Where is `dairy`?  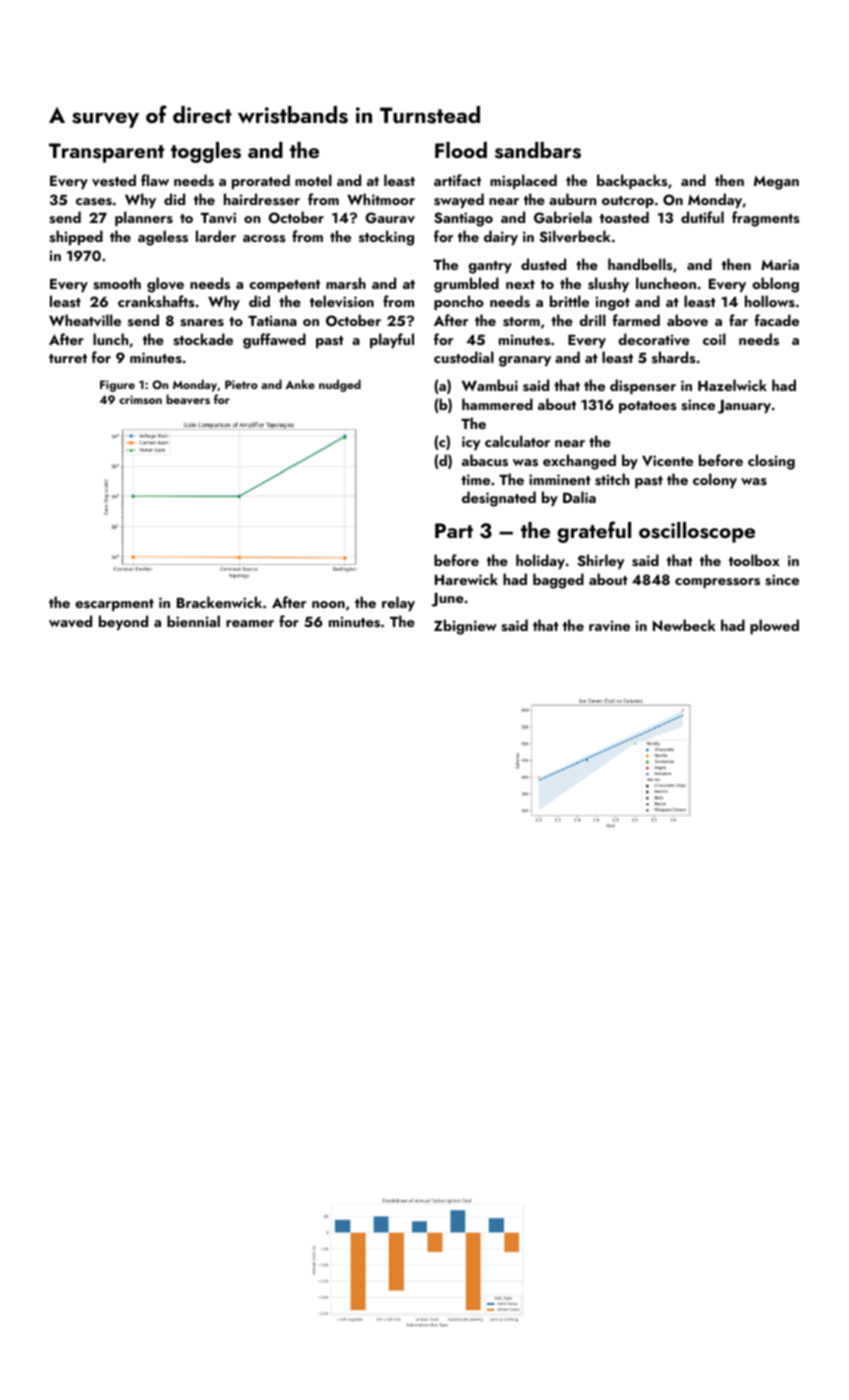 dairy is located at coordinates (501, 237).
